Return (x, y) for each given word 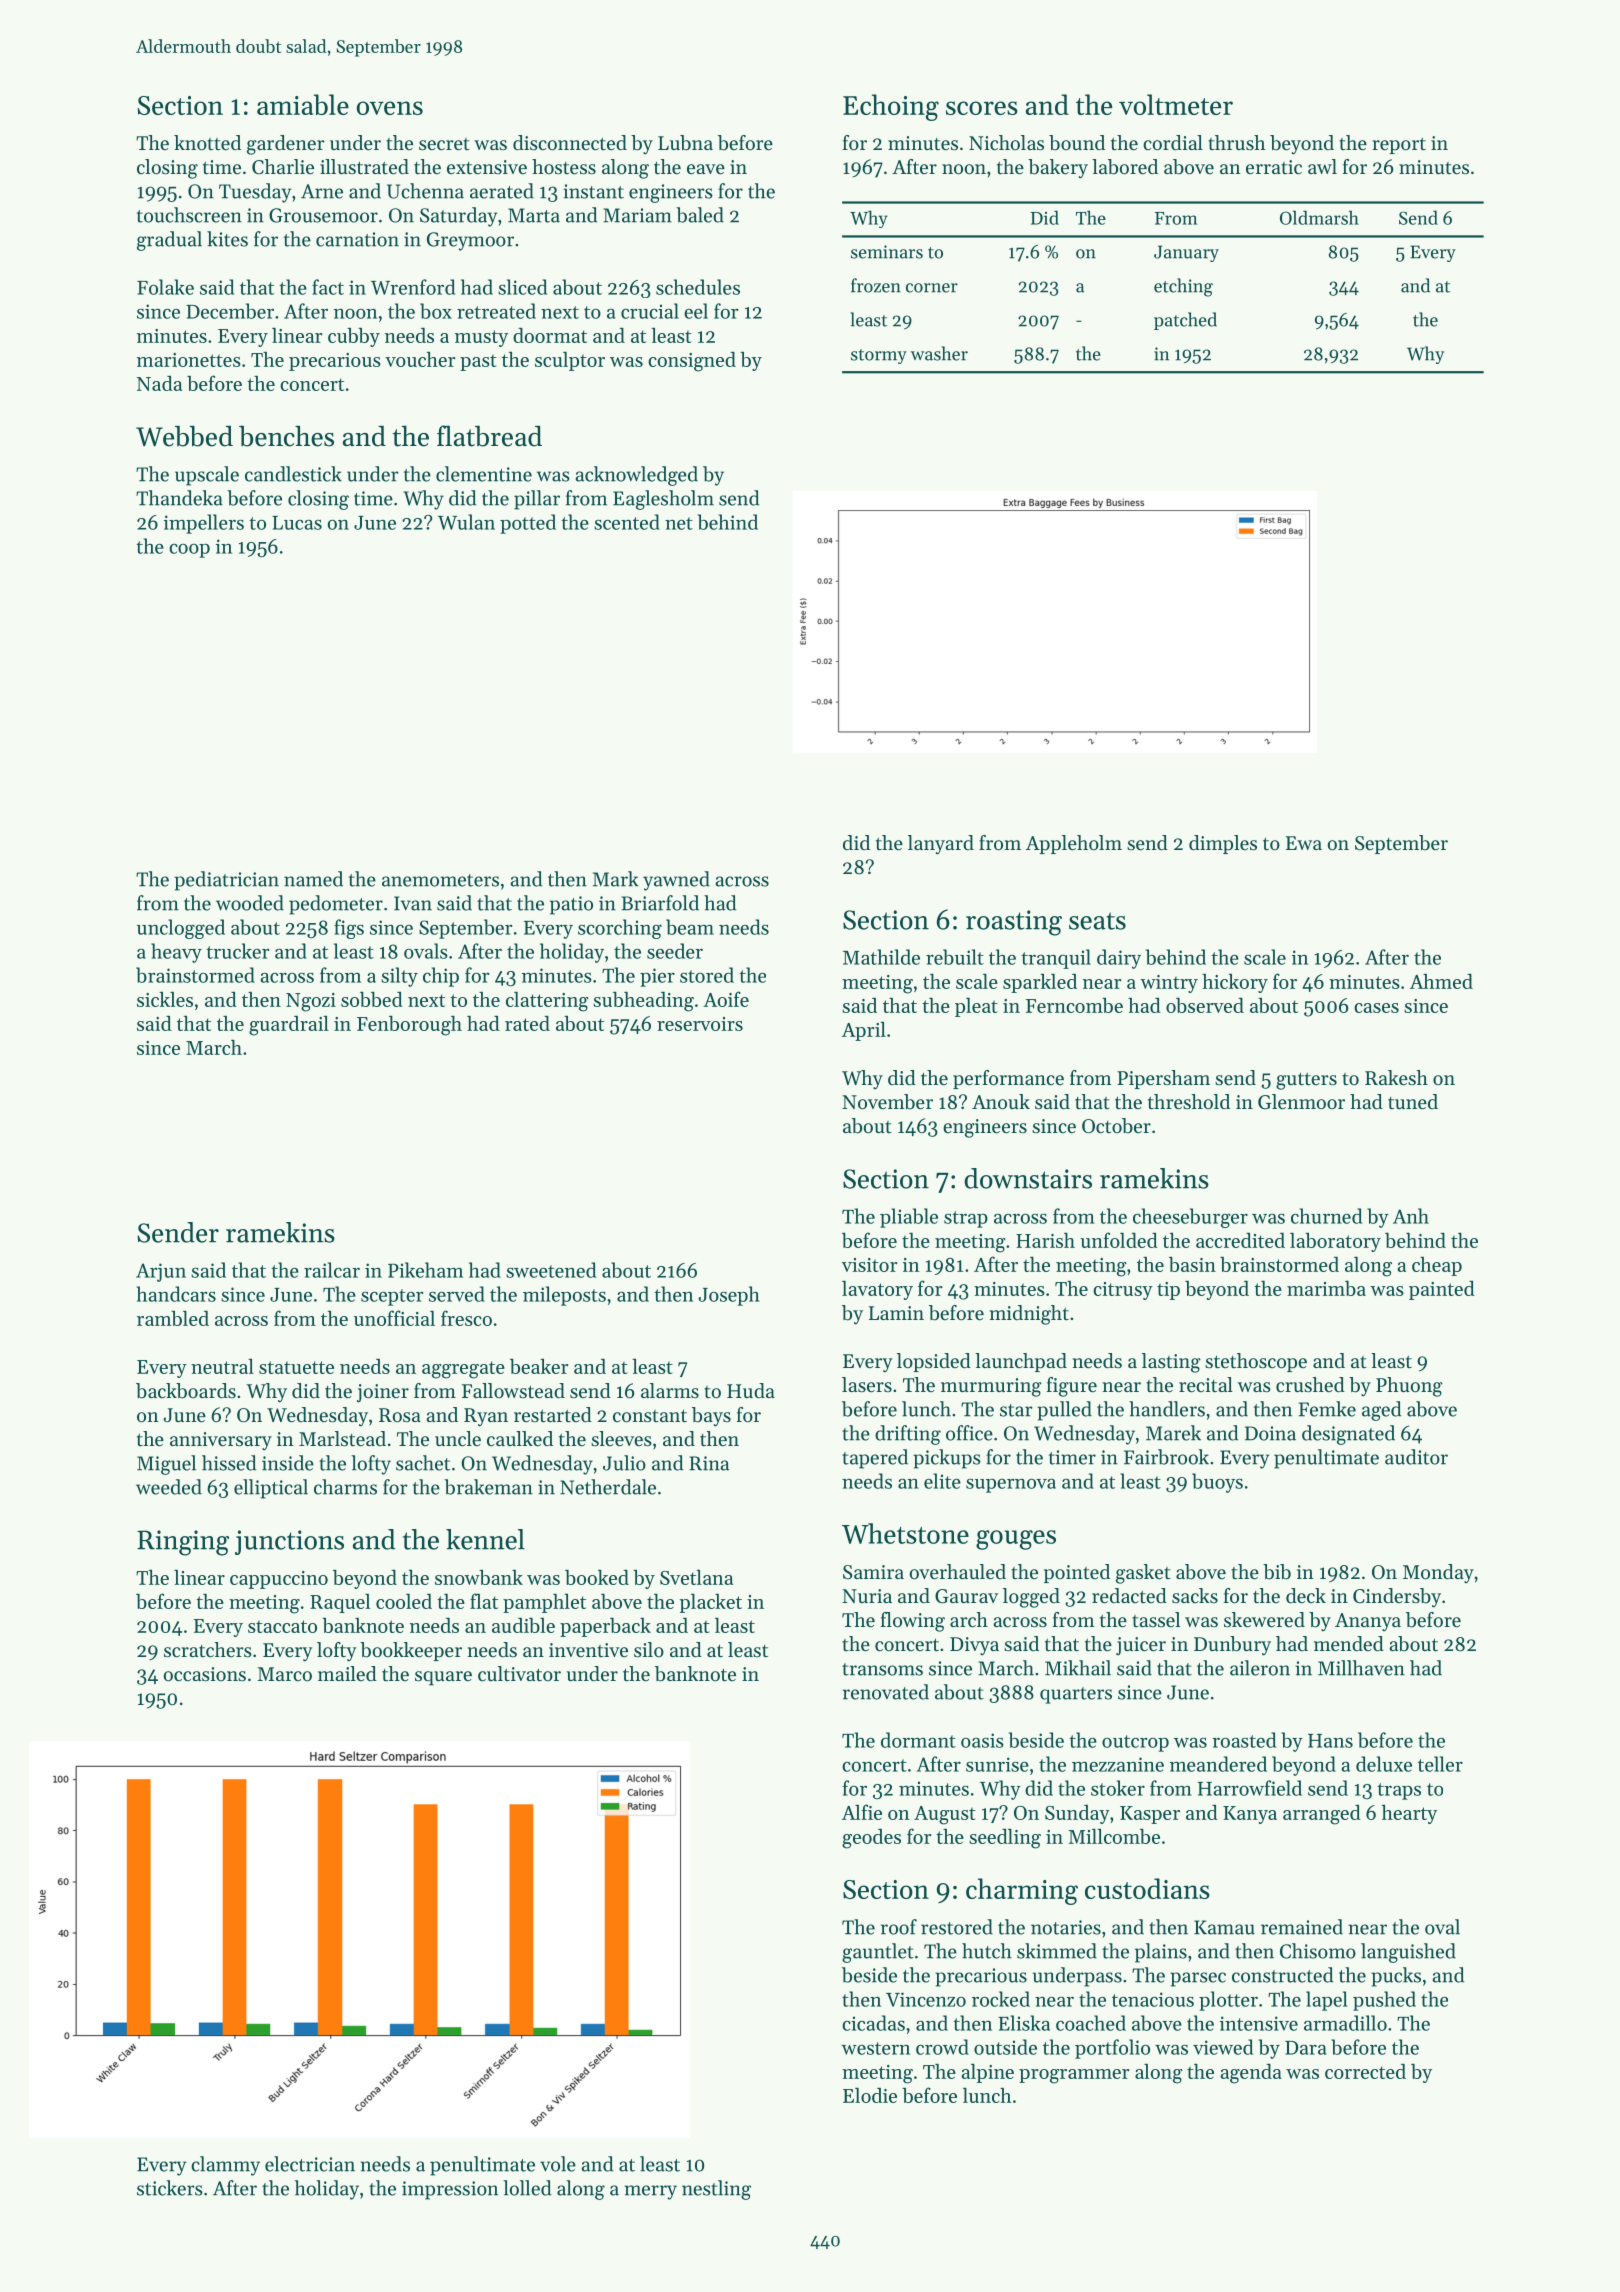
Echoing (891, 107)
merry (650, 2192)
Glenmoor (1301, 1102)
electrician (310, 2164)
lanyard (941, 845)
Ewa (1304, 843)
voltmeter (1176, 104)
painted (1442, 1290)
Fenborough (409, 1026)
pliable (909, 1218)
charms (345, 1487)
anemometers (440, 880)
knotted (207, 143)
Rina (709, 1463)
